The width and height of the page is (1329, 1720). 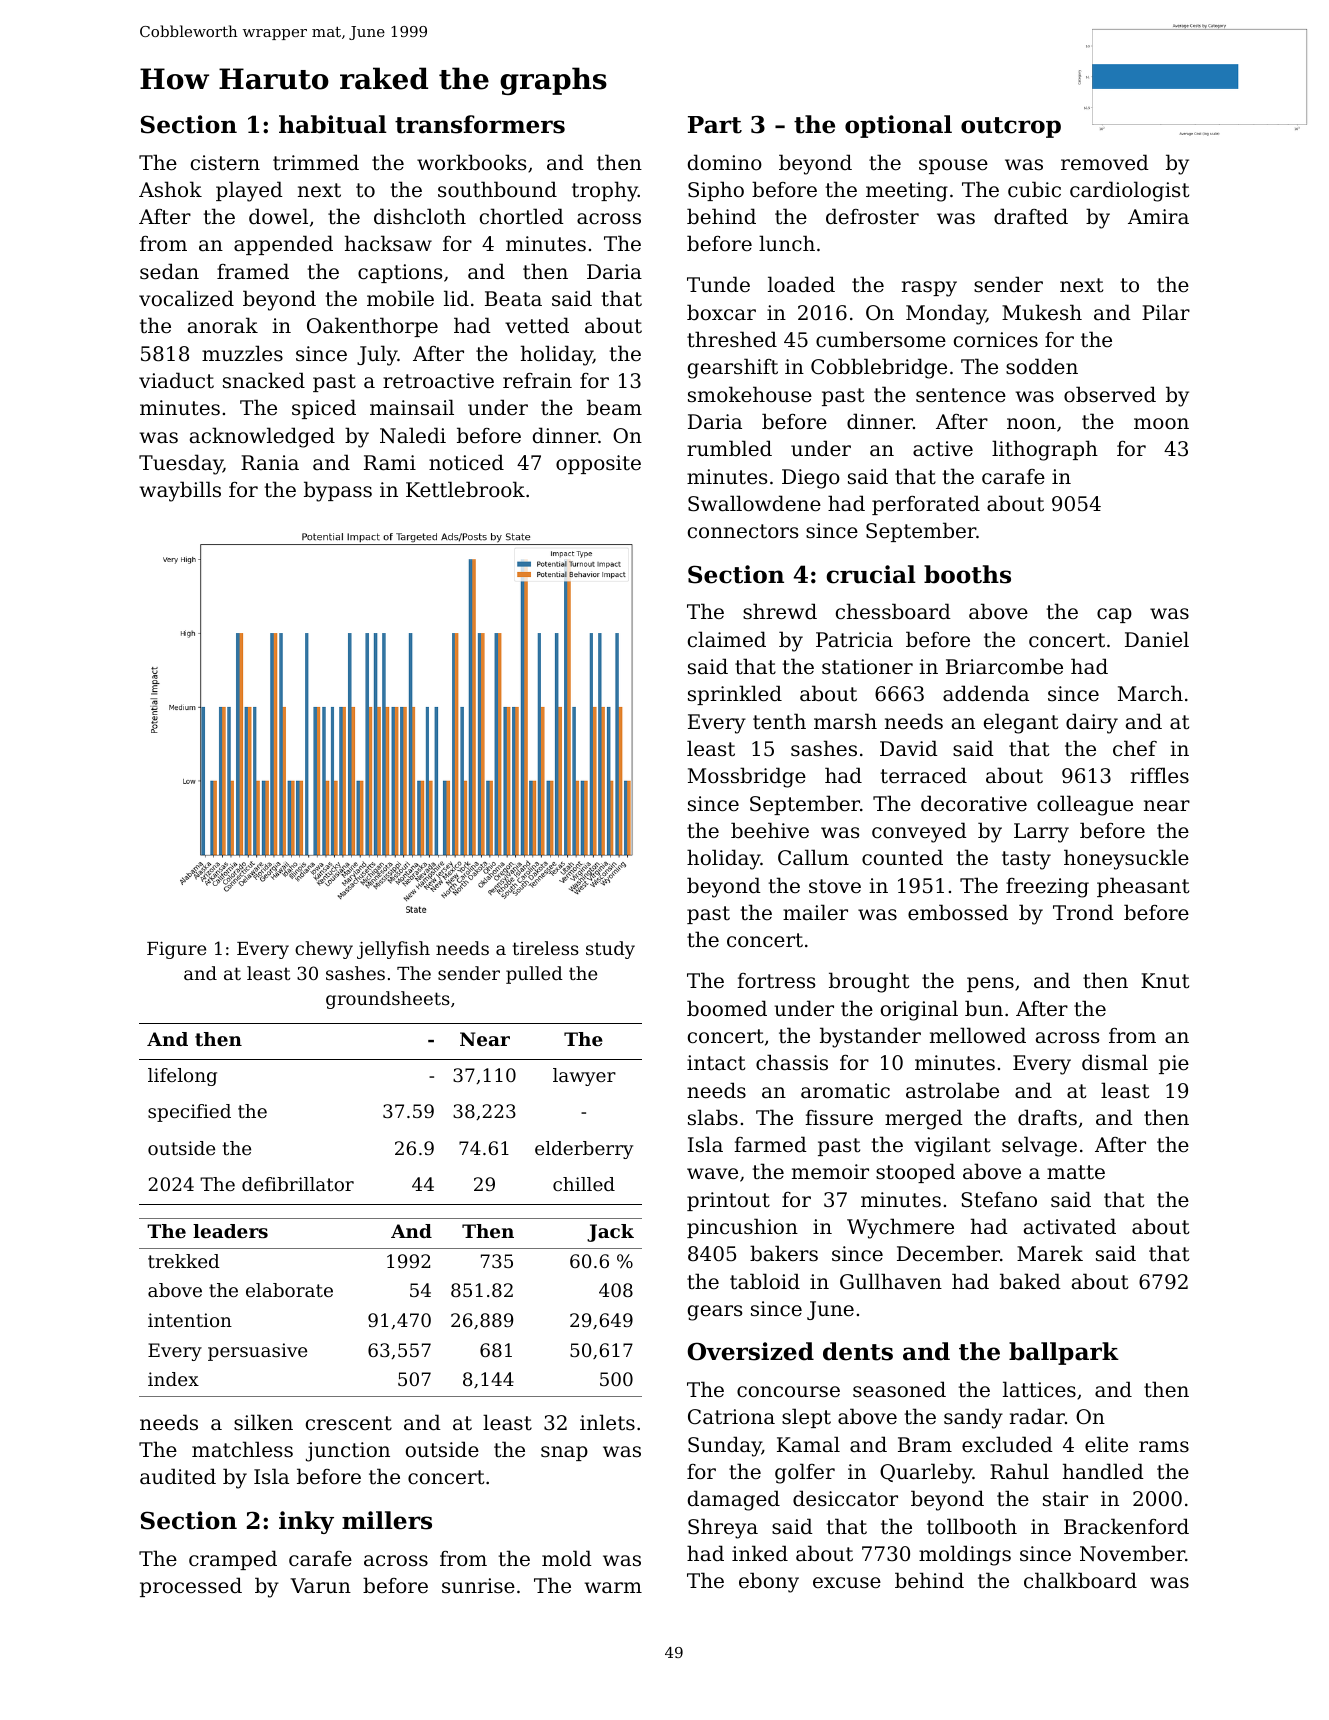 What do you see at coordinates (263, 1422) in the page?
I see `silken` at bounding box center [263, 1422].
